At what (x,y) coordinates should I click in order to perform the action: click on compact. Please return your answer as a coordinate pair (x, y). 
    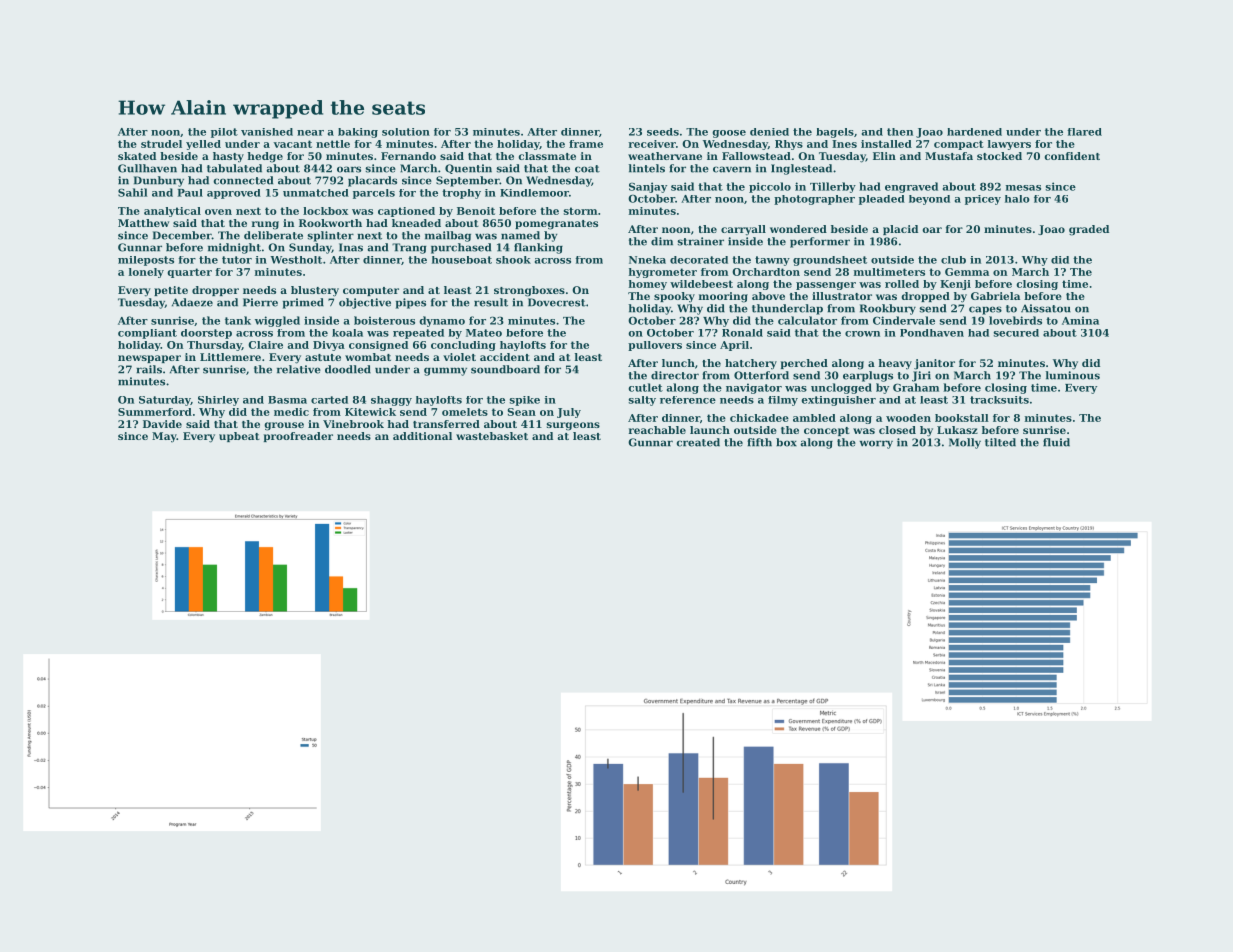
    Looking at the image, I should click on (959, 145).
